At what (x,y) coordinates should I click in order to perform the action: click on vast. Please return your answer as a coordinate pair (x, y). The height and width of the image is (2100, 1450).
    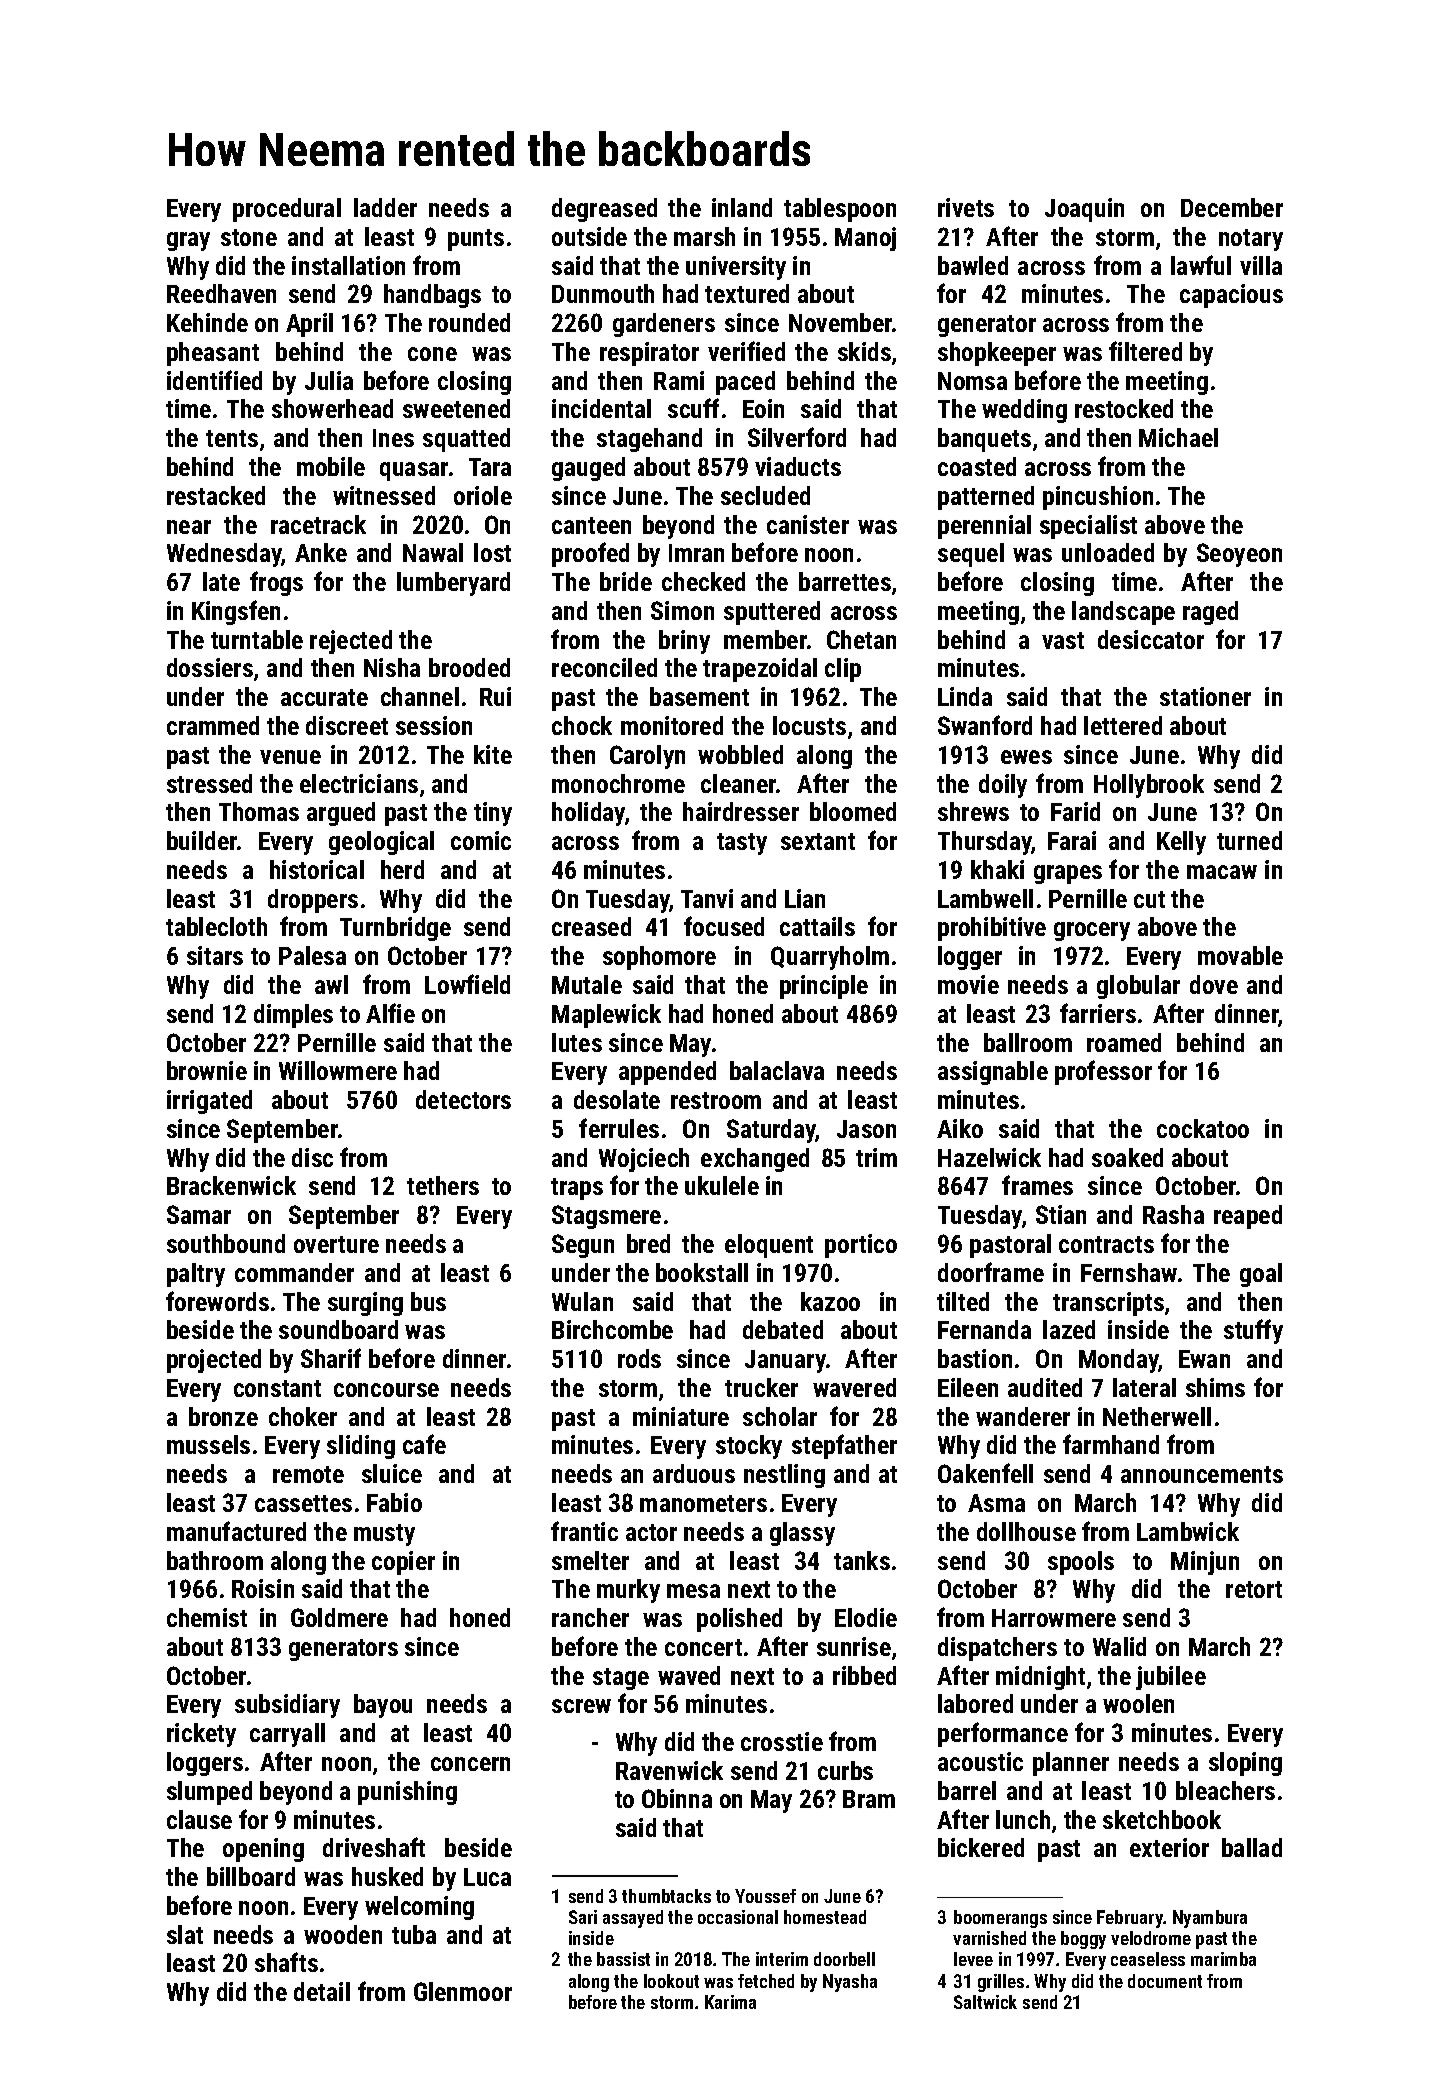
    Looking at the image, I should click on (1063, 640).
